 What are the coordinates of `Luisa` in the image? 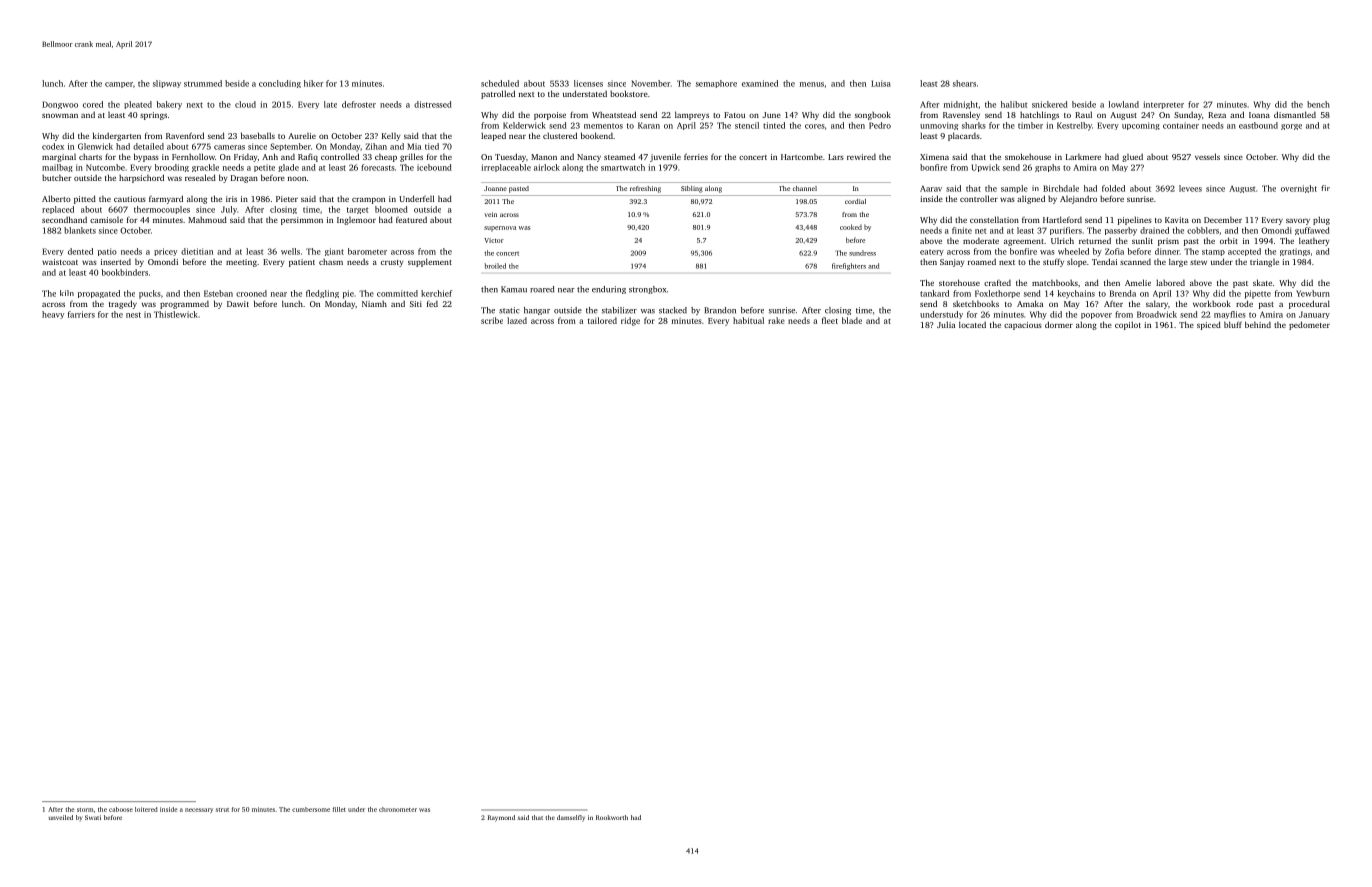 It's located at (881, 83).
